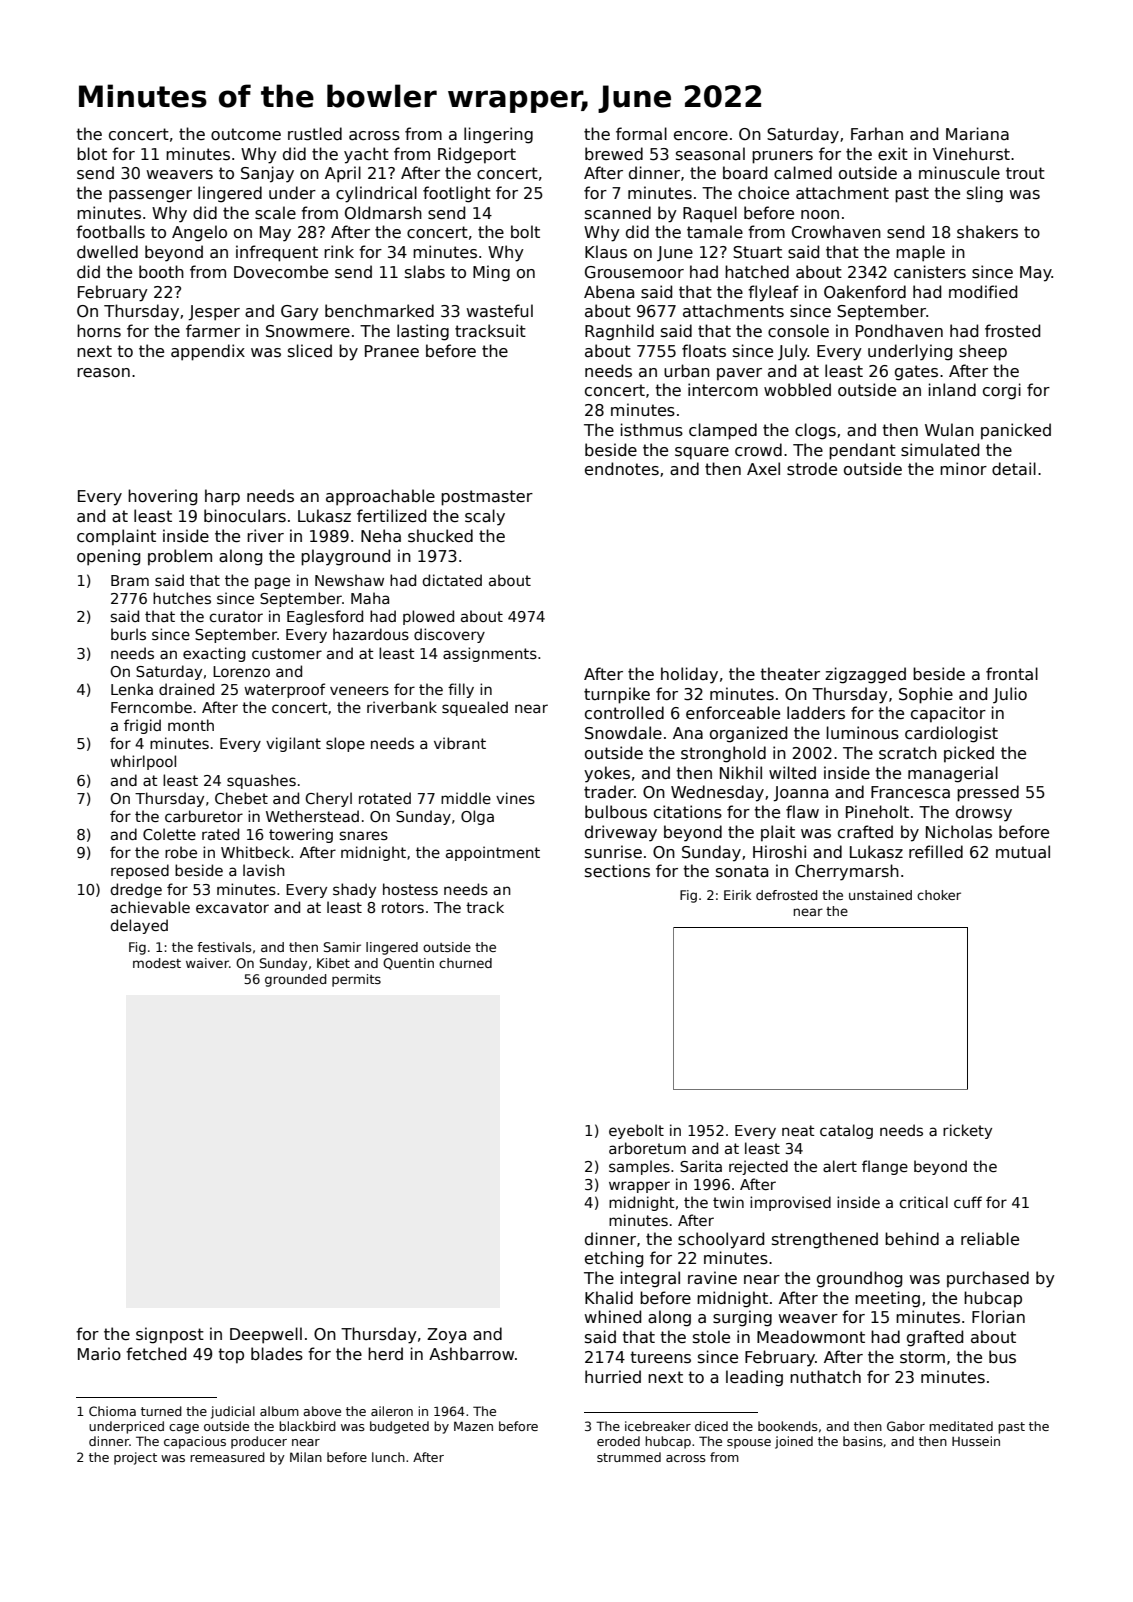 Image resolution: width=1133 pixels, height=1602 pixels. Describe the element at coordinates (977, 134) in the image. I see `Mariana` at that location.
